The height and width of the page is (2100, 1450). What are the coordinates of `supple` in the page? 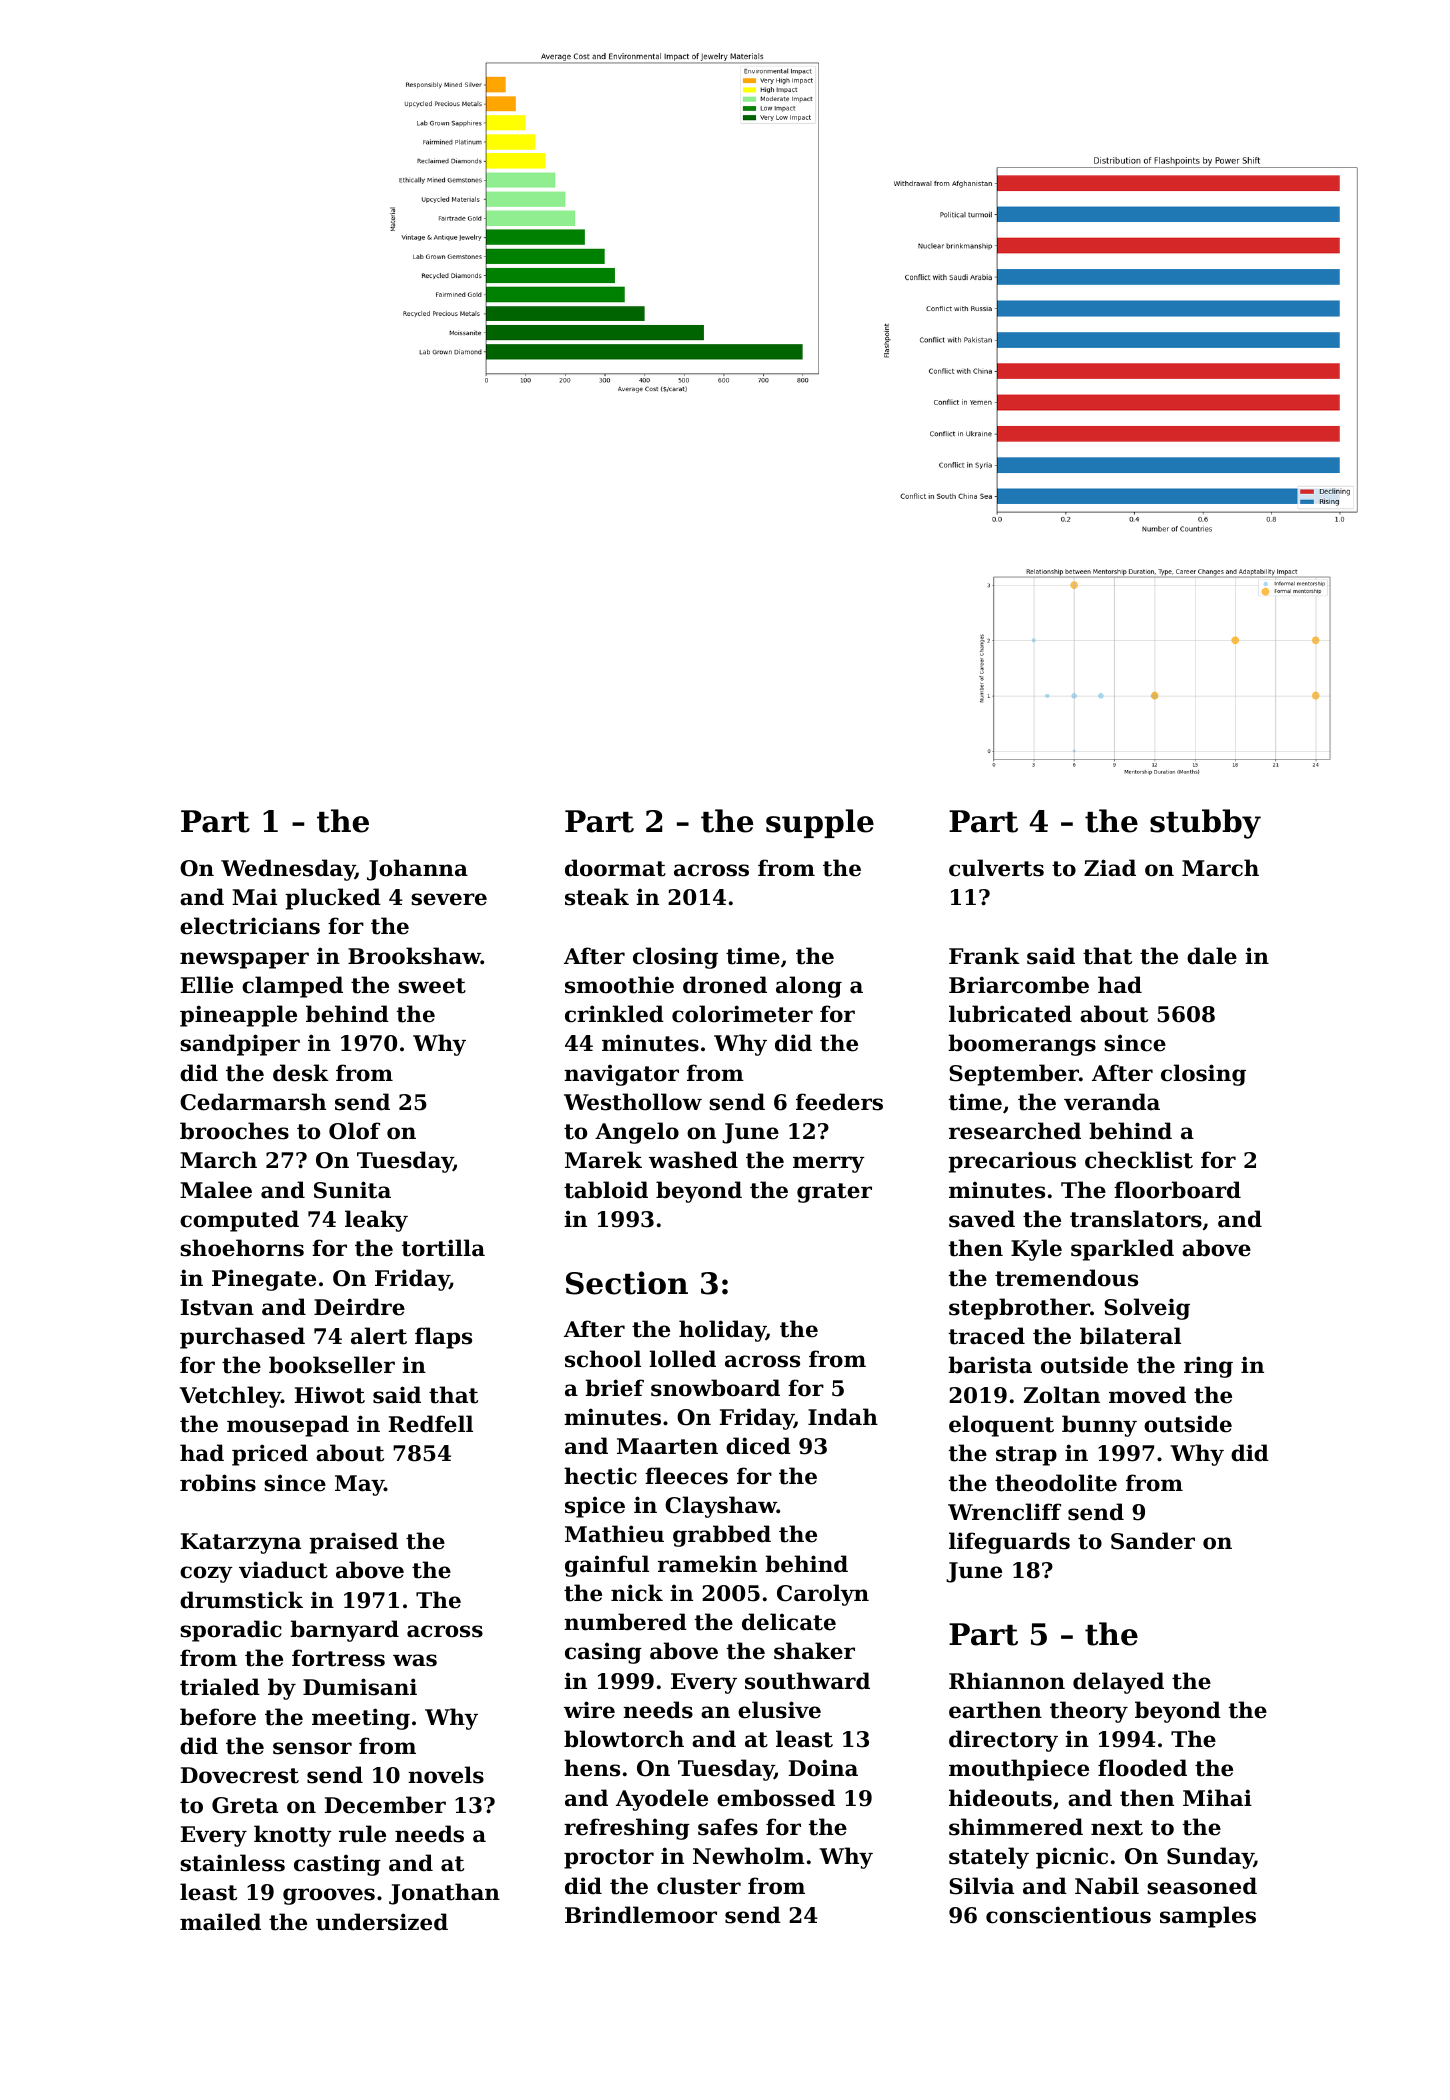 It's located at (820, 823).
